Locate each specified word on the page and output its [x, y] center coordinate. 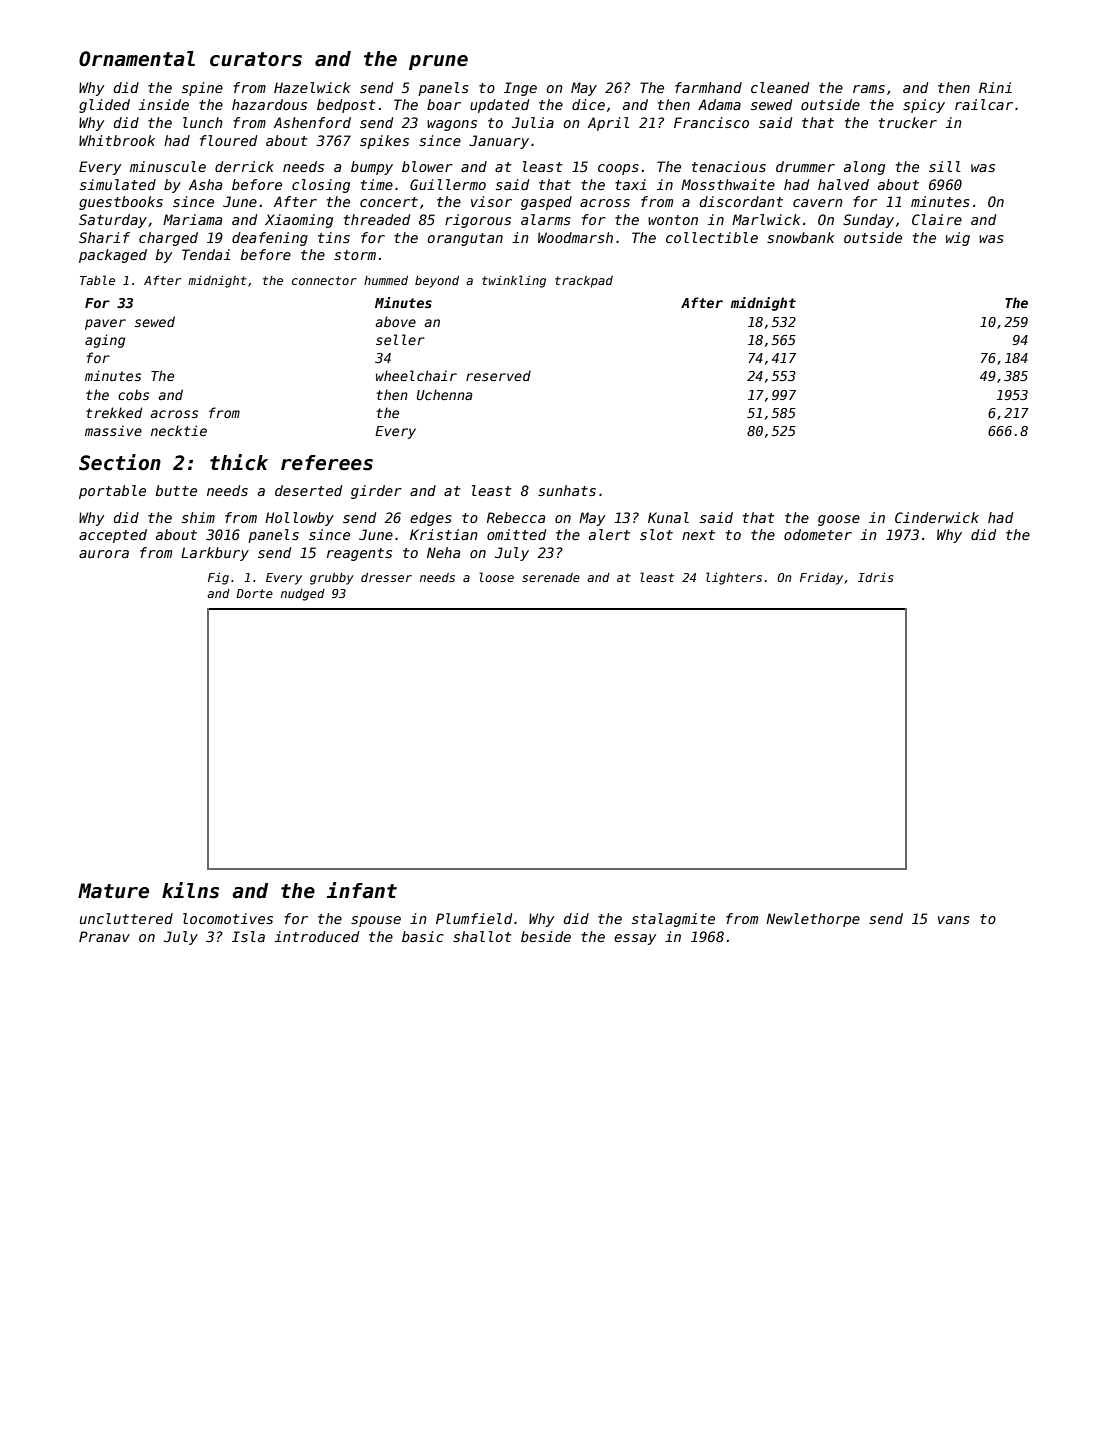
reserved [498, 375]
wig [958, 239]
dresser [386, 577]
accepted [113, 536]
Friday [821, 579]
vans [954, 920]
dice [588, 104]
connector [324, 280]
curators [256, 59]
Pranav [104, 936]
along [864, 168]
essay [635, 939]
